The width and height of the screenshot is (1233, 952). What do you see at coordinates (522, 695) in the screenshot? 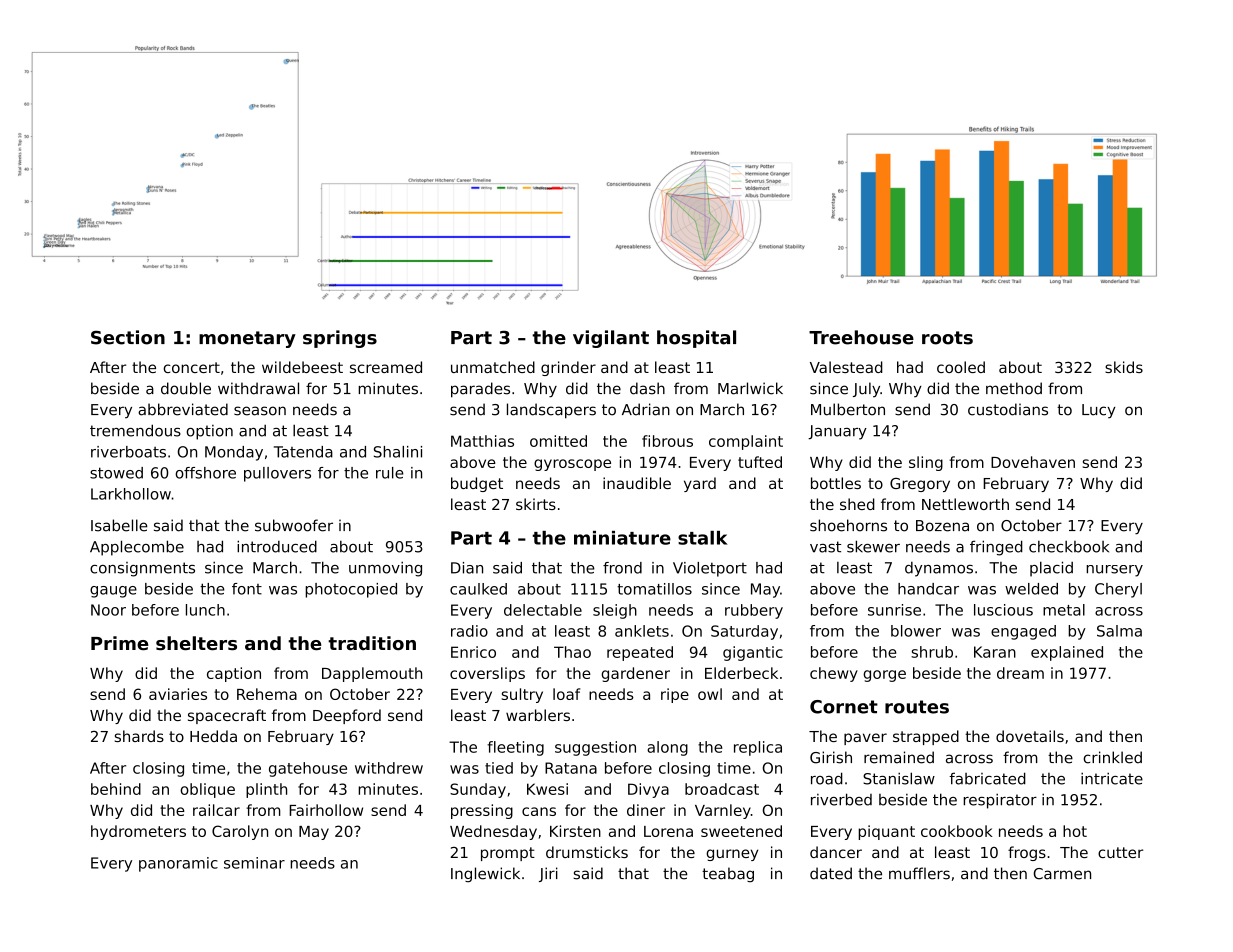
I see `sultry` at bounding box center [522, 695].
